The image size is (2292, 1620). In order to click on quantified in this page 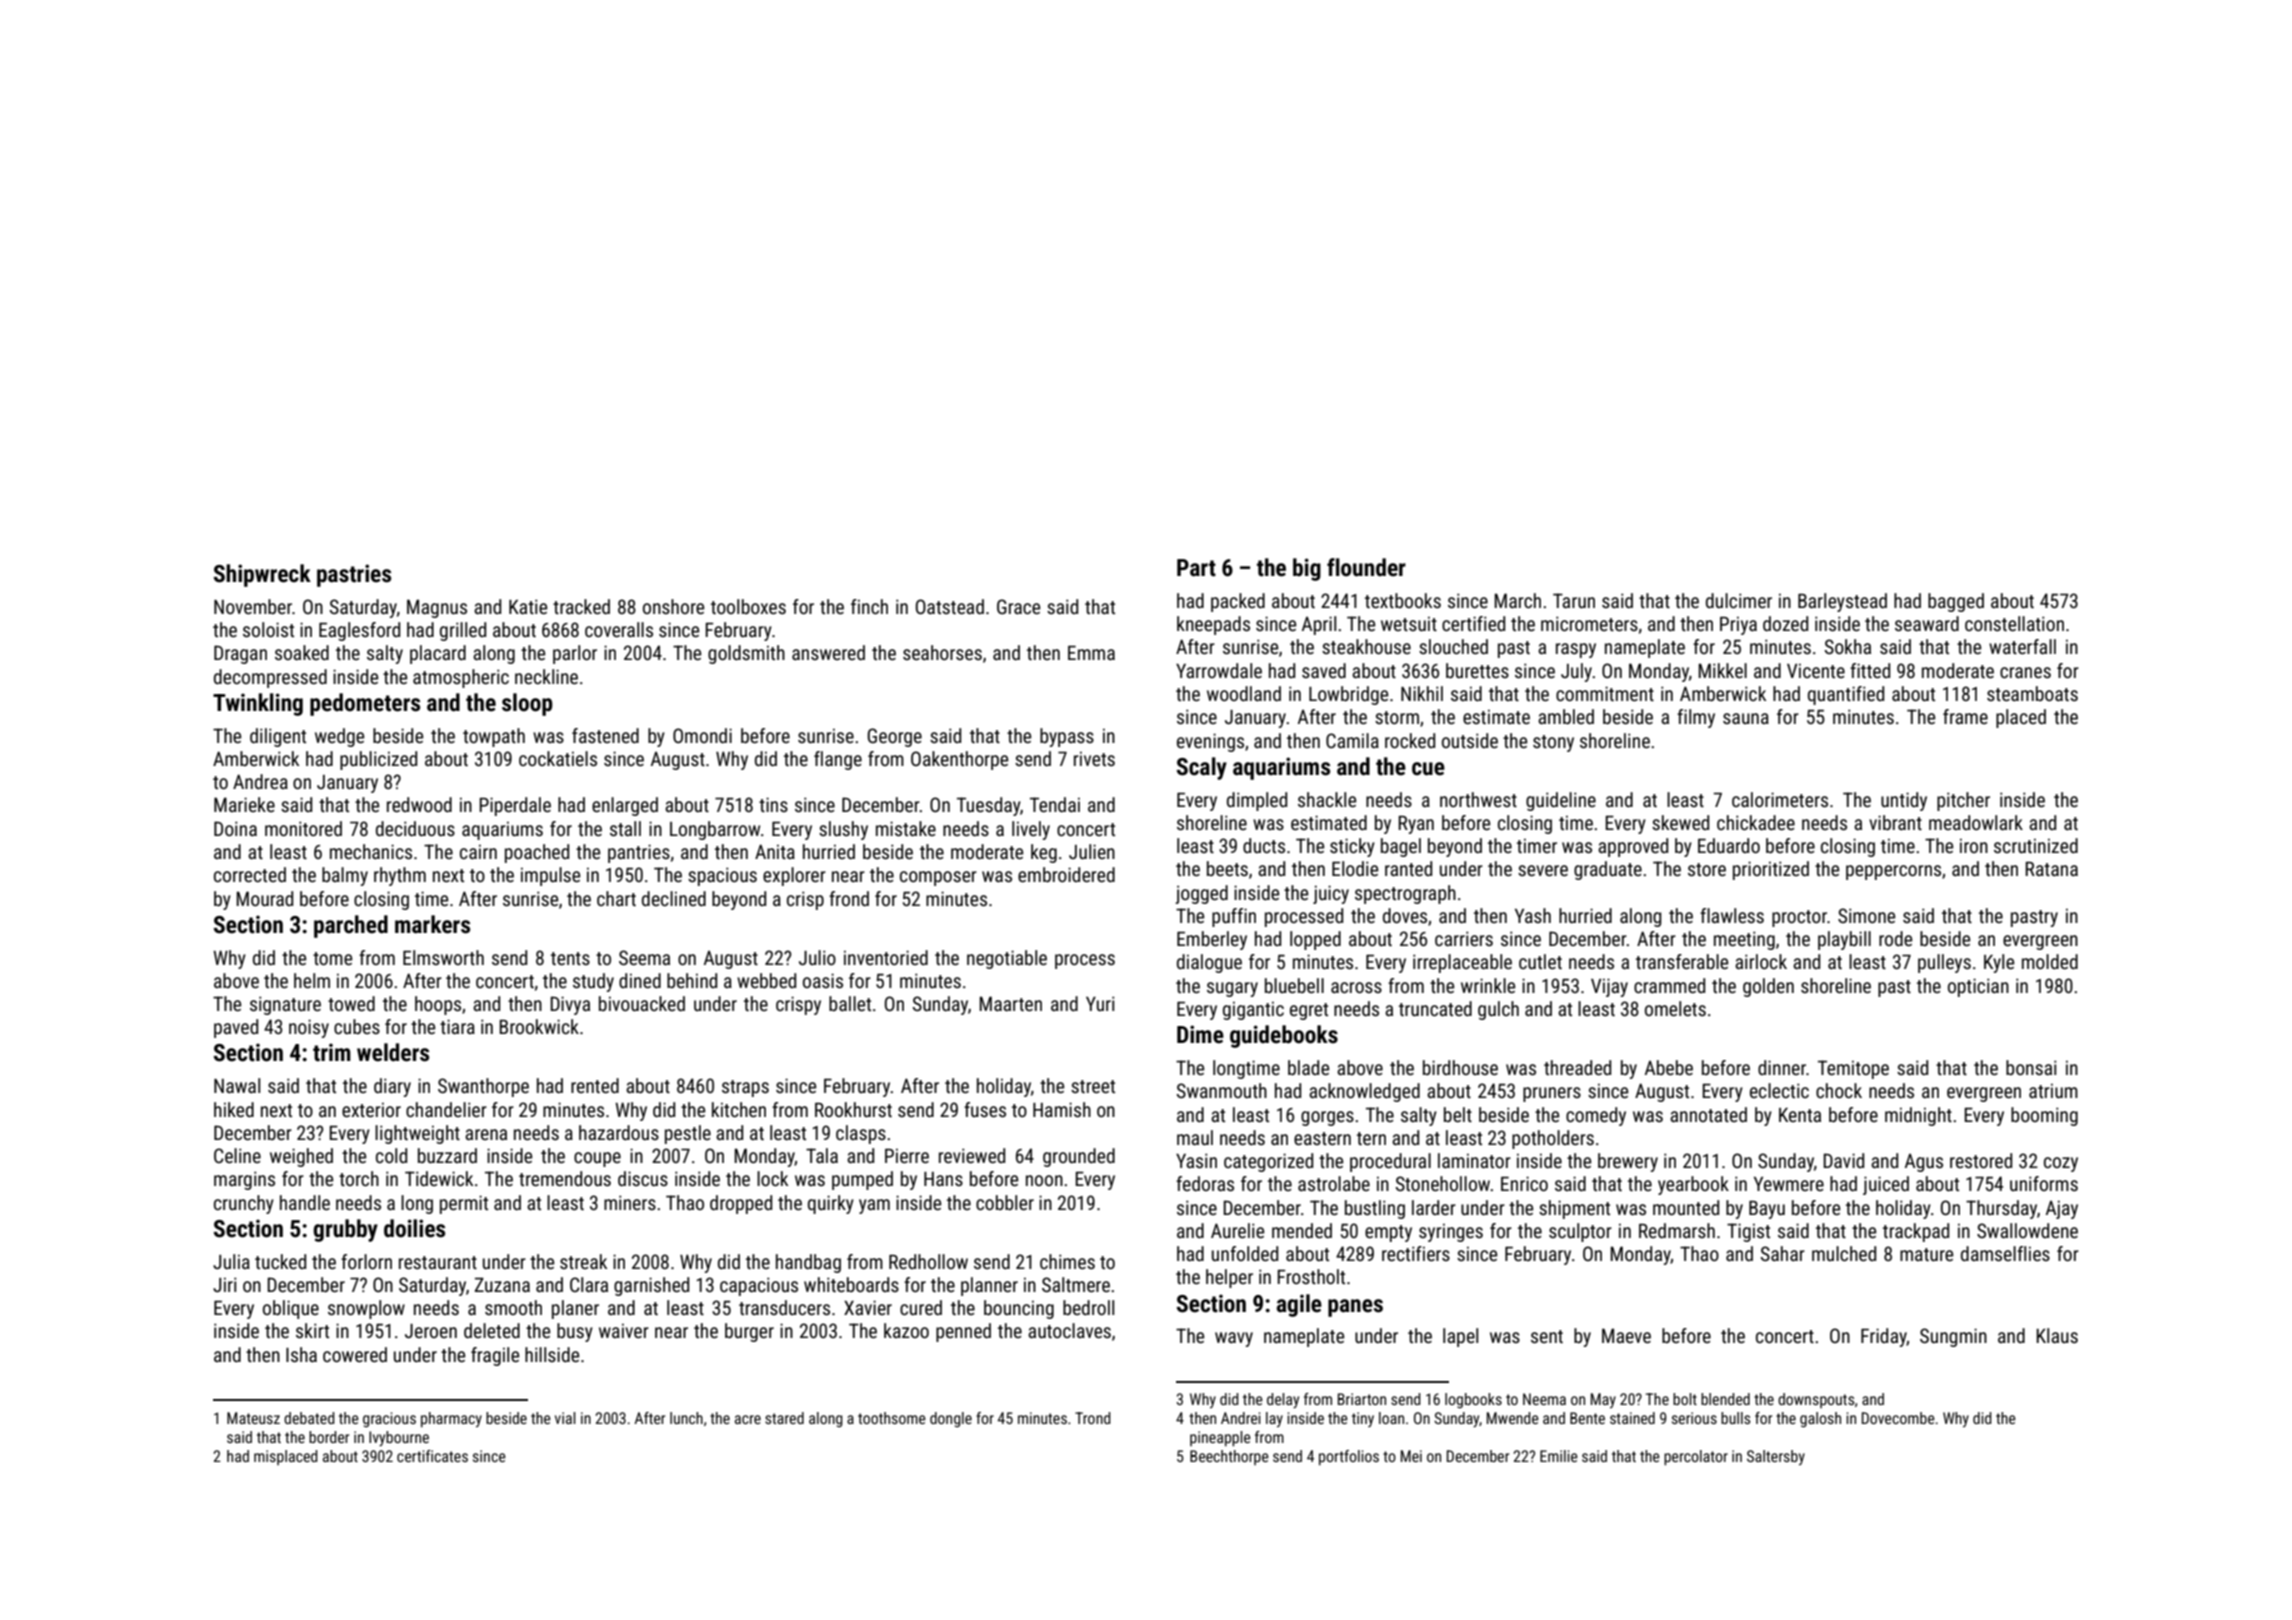, I will do `click(1846, 695)`.
